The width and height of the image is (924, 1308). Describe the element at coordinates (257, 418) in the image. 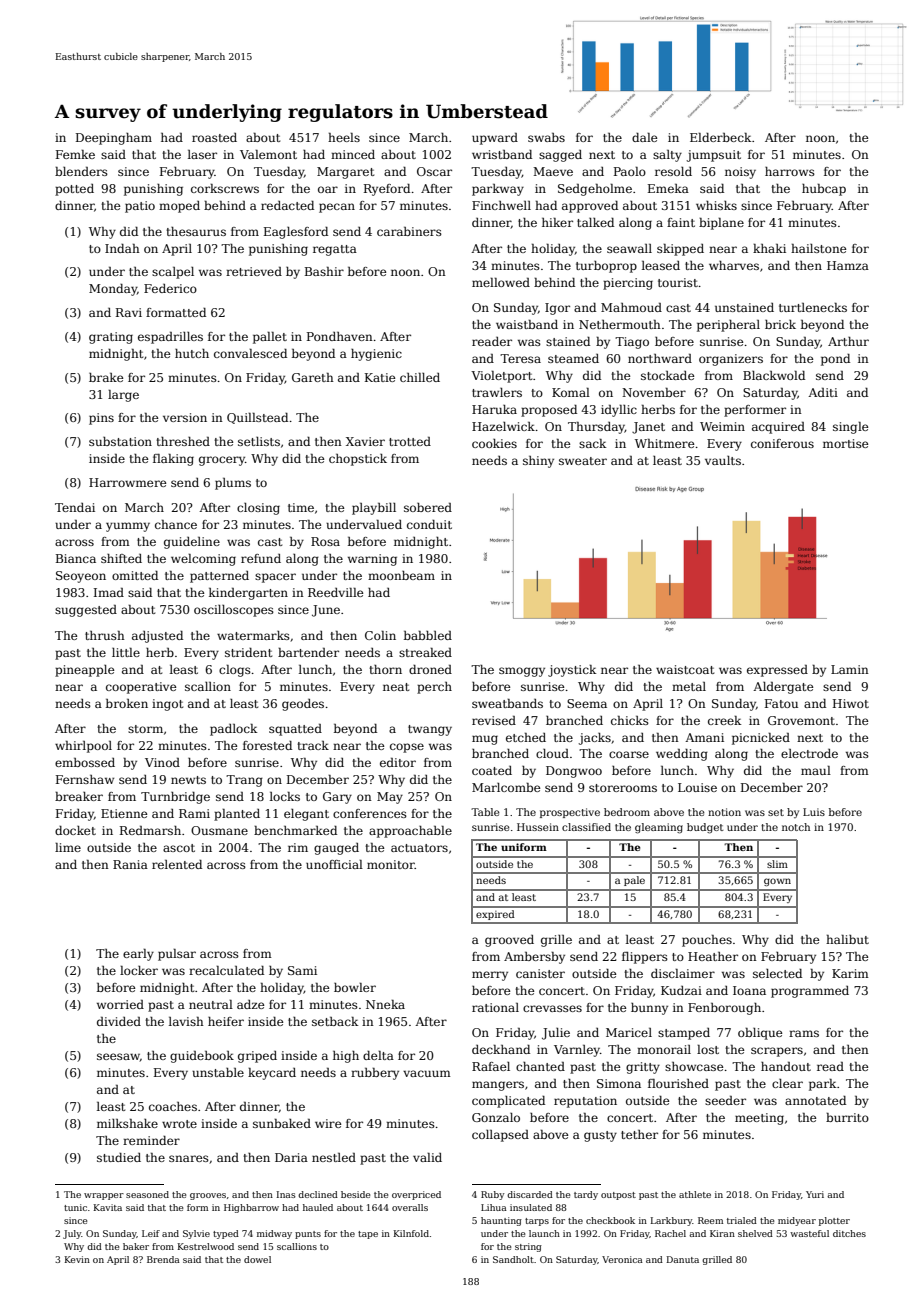

I see `Quillstead` at that location.
